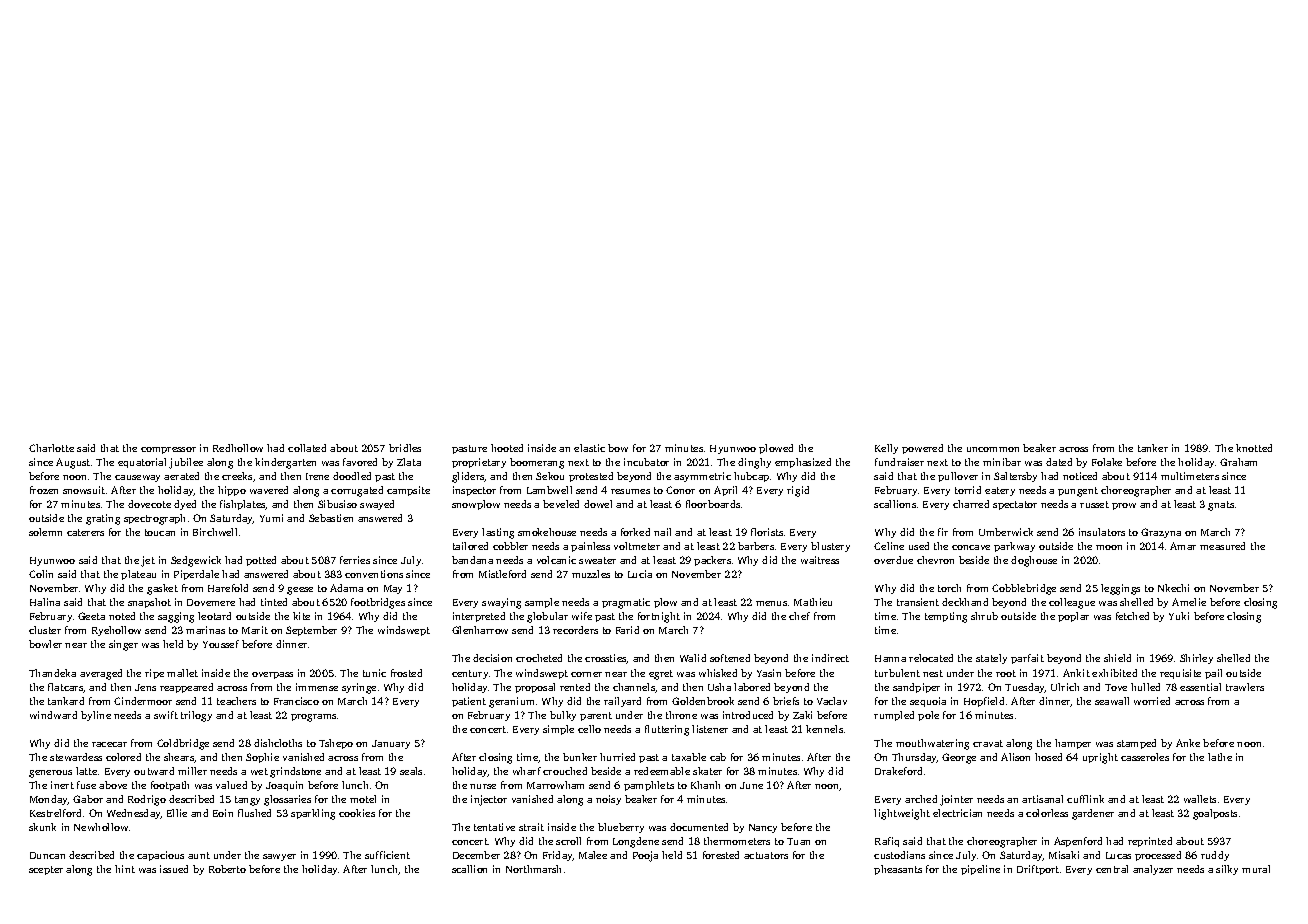  What do you see at coordinates (50, 774) in the screenshot?
I see `generous` at bounding box center [50, 774].
